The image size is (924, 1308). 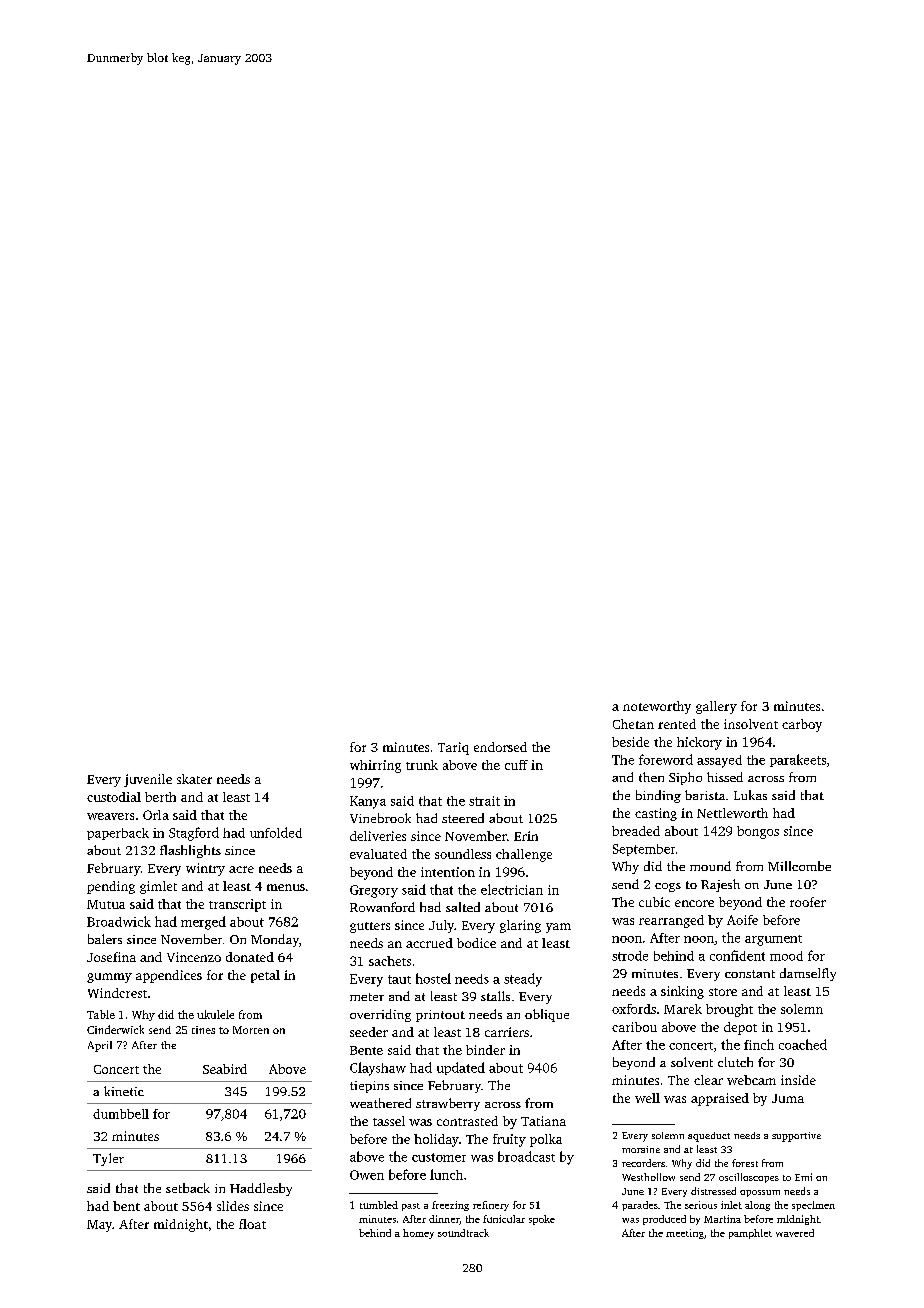 What do you see at coordinates (418, 1234) in the screenshot?
I see `homey` at bounding box center [418, 1234].
